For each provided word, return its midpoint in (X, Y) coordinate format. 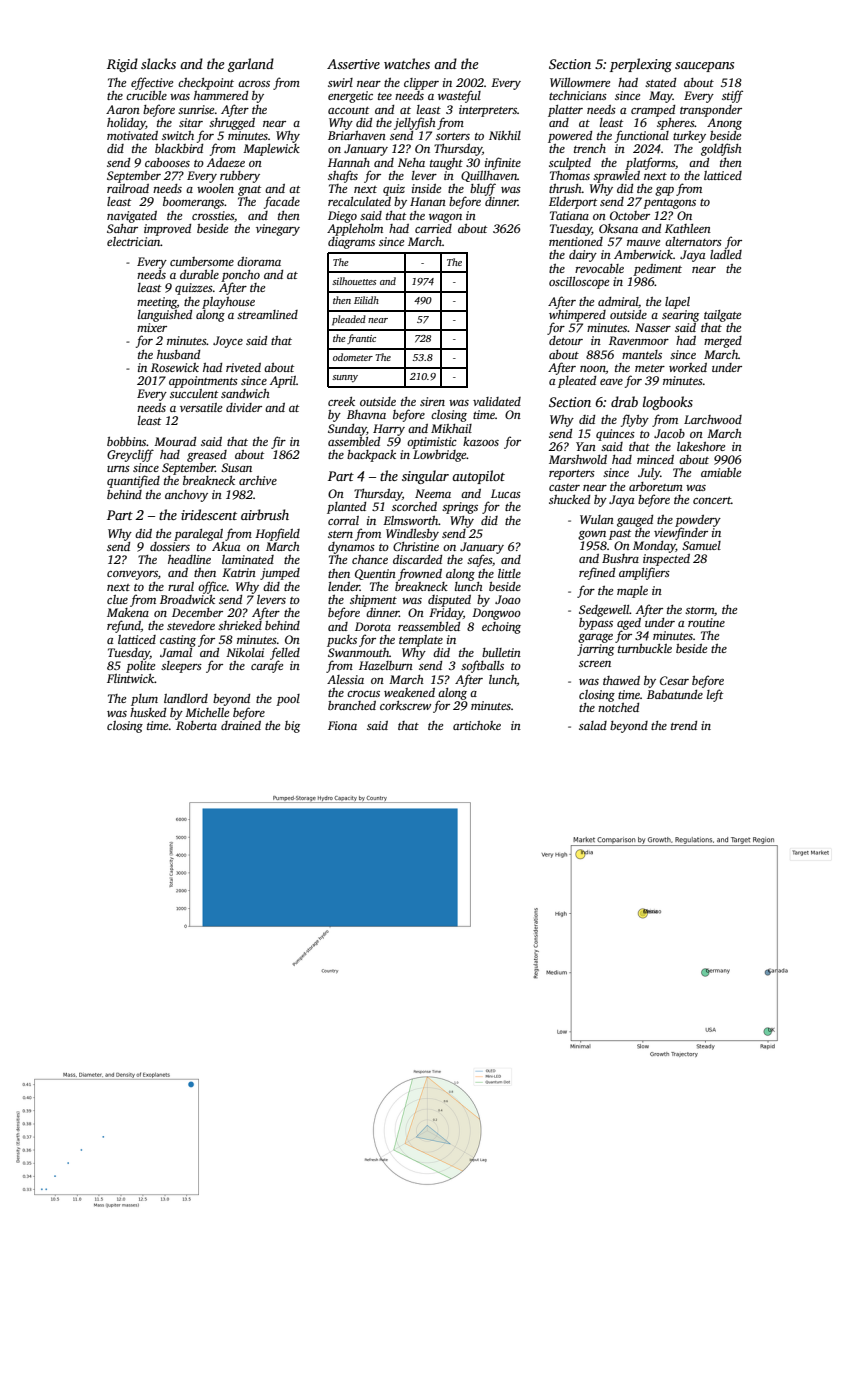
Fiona (342, 725)
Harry (389, 430)
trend (684, 725)
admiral (618, 301)
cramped (653, 111)
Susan (236, 467)
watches (407, 63)
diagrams (351, 243)
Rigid (122, 65)
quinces (615, 435)
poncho (240, 276)
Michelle (207, 712)
